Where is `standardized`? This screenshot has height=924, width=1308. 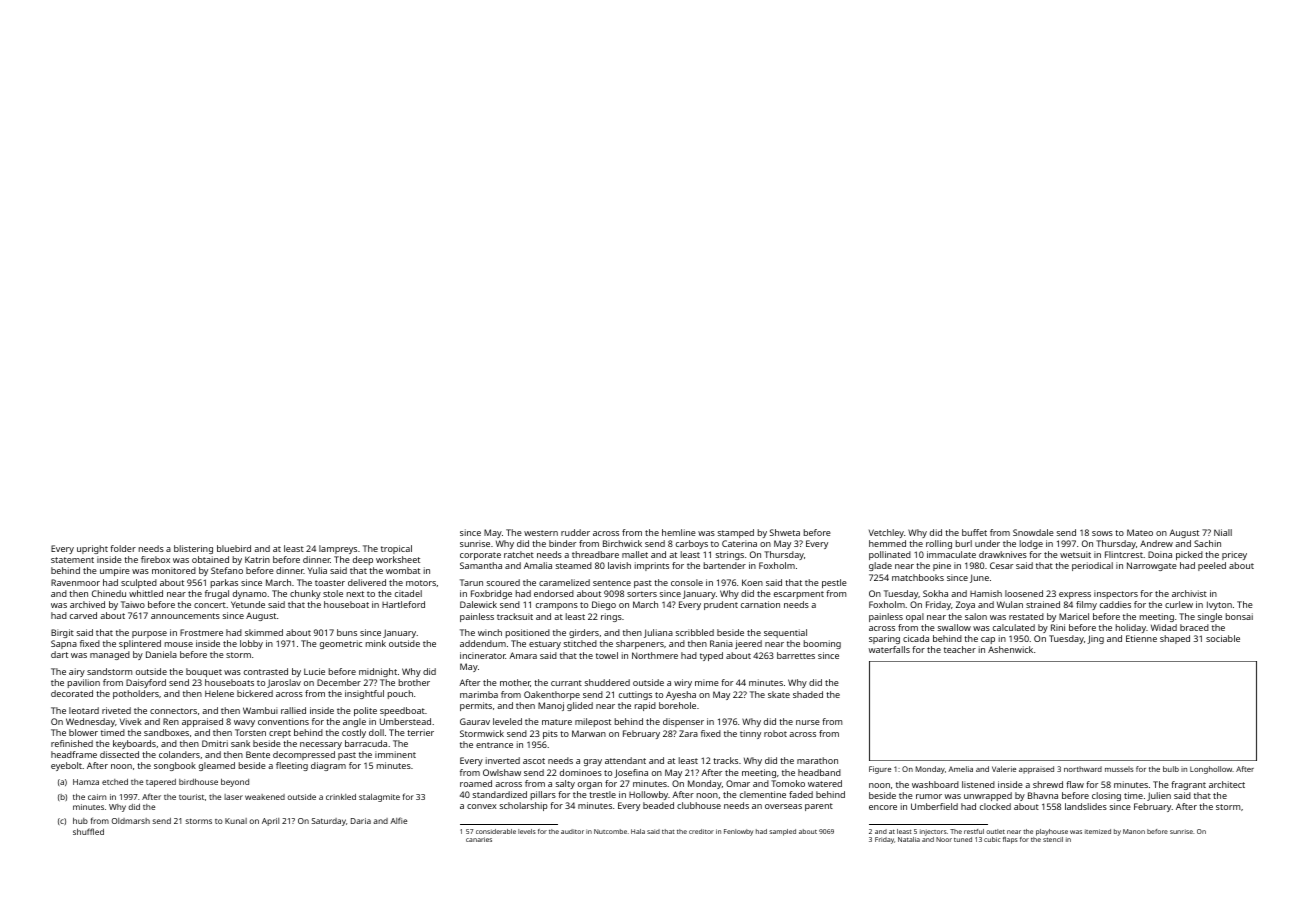
standardized is located at coordinates (500, 794).
